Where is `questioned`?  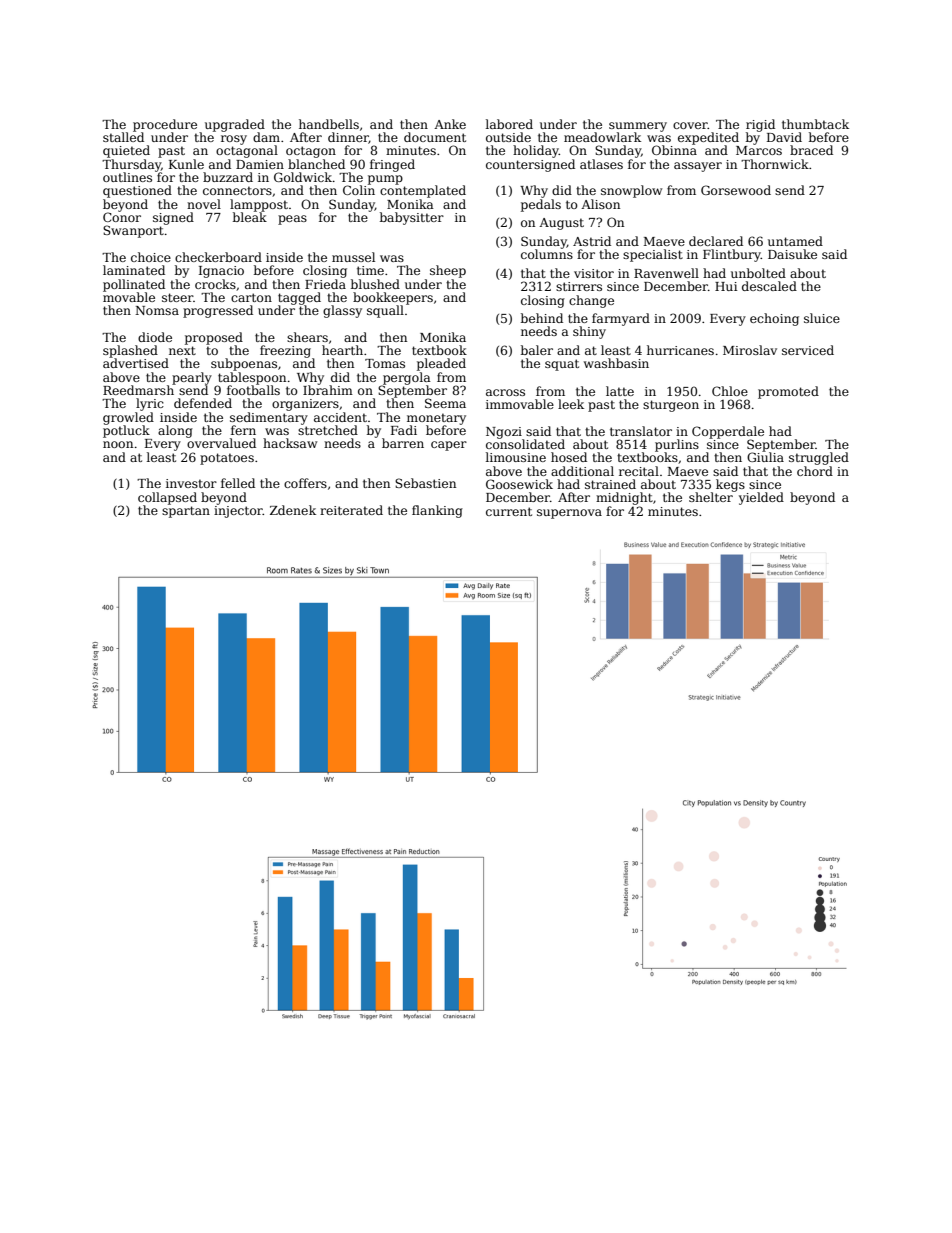
questioned is located at coordinates (137, 191).
